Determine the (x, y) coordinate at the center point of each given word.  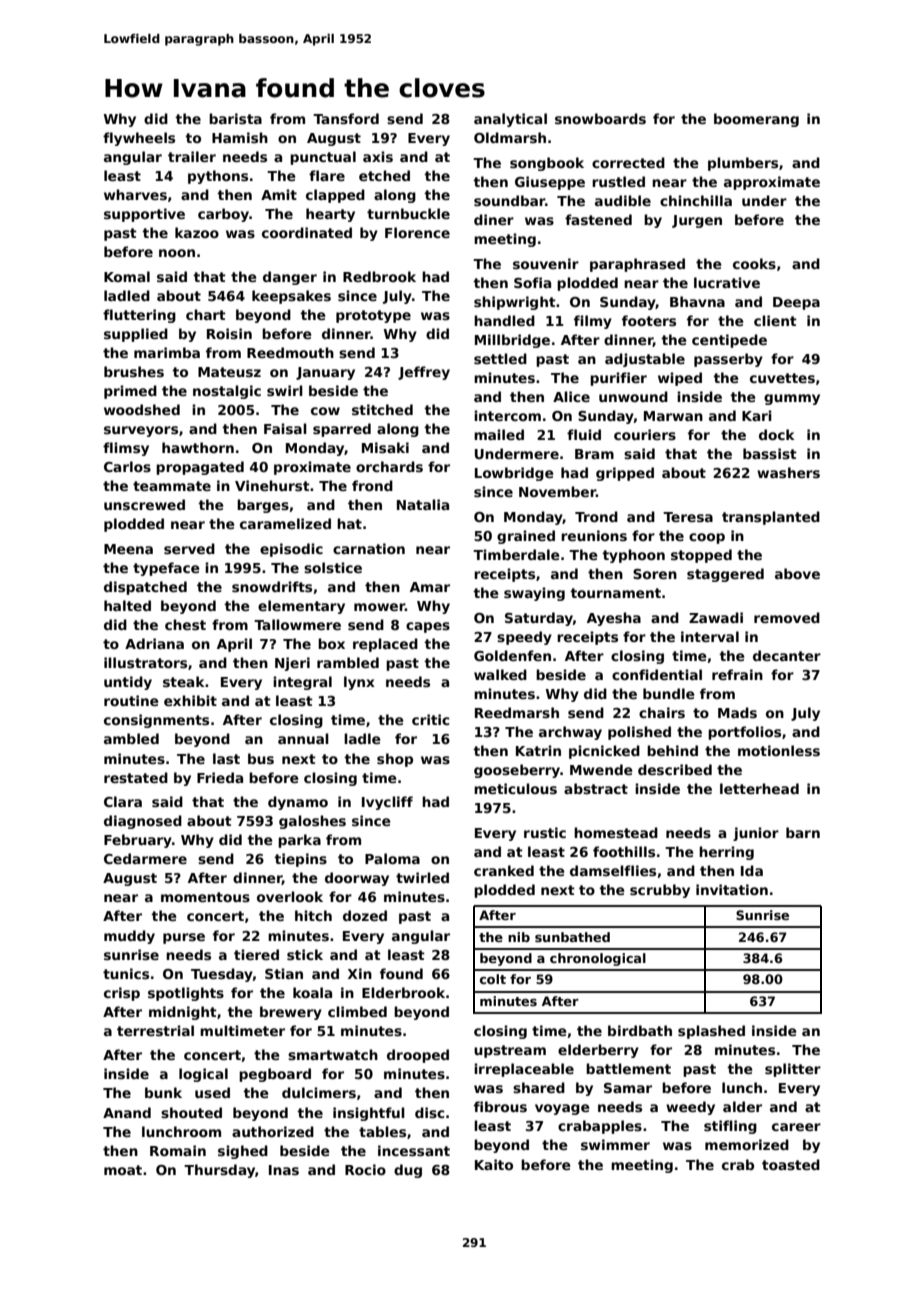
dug (408, 1171)
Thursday (219, 1171)
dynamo (298, 803)
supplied (136, 335)
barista (235, 118)
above (797, 573)
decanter (787, 655)
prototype (373, 316)
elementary (301, 607)
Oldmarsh (510, 137)
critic (430, 719)
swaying (534, 594)
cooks (754, 263)
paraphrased (637, 265)
